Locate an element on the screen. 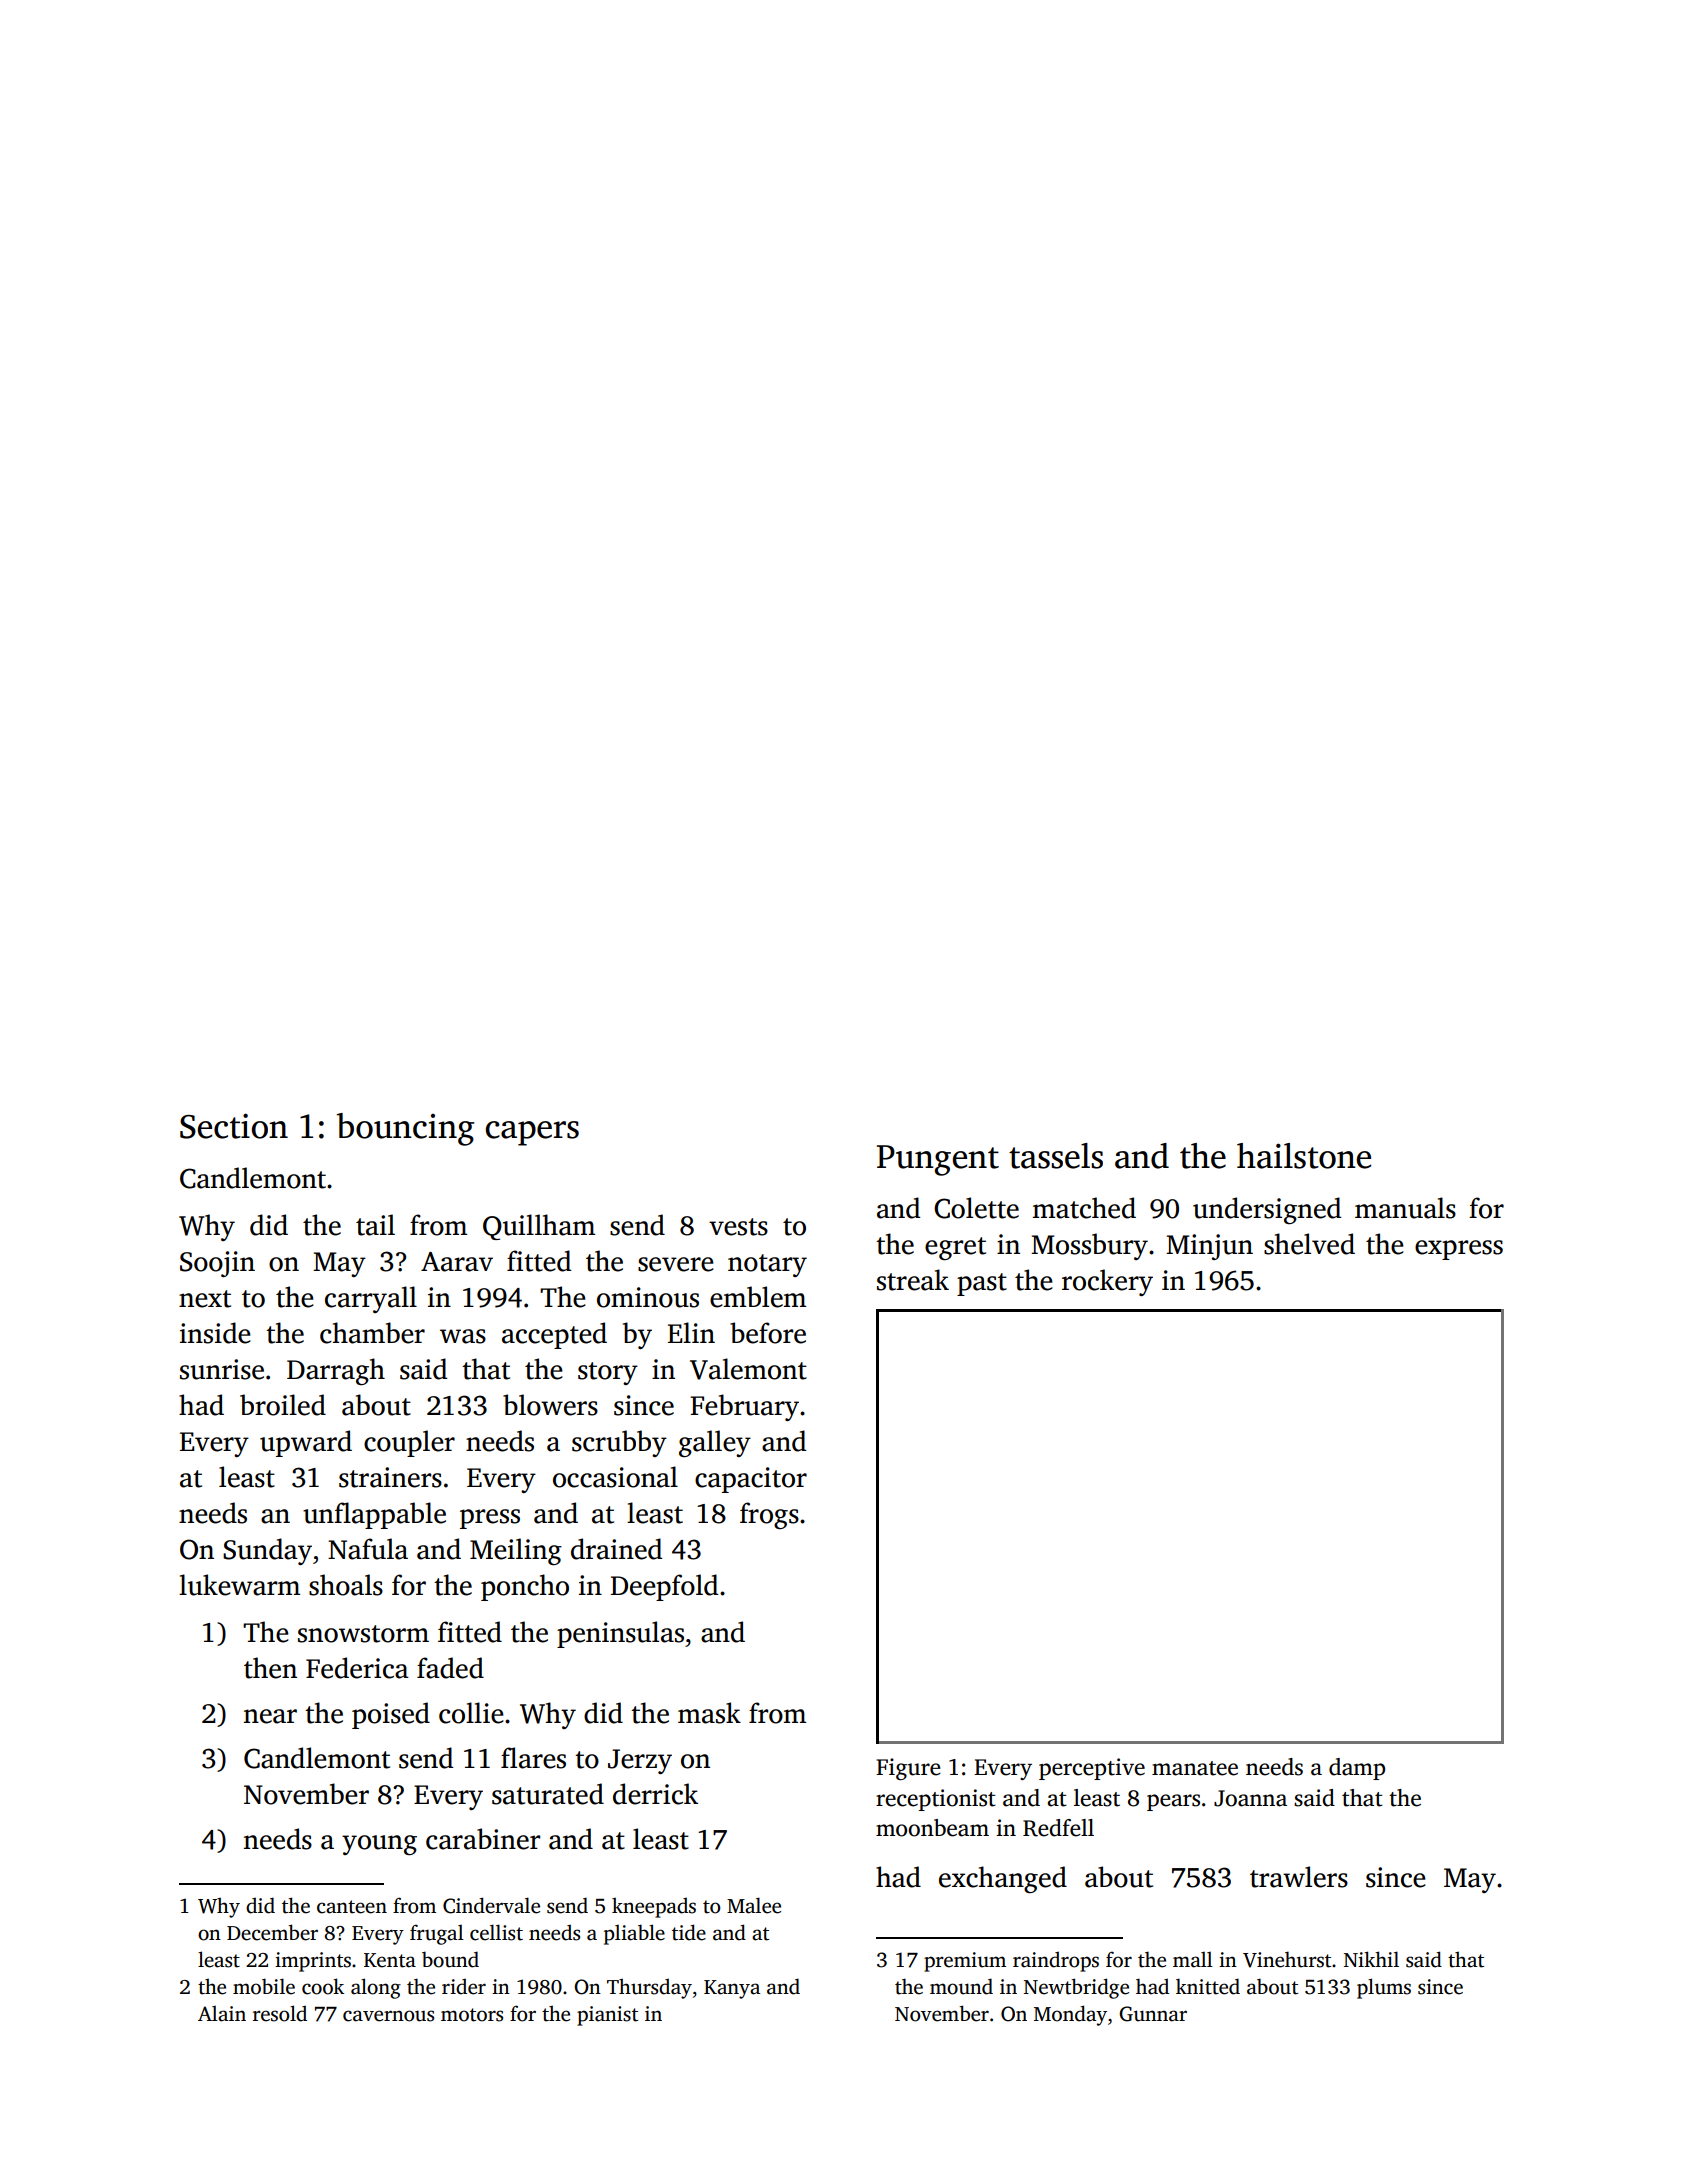 This screenshot has width=1683, height=2178. shelved is located at coordinates (1309, 1244).
